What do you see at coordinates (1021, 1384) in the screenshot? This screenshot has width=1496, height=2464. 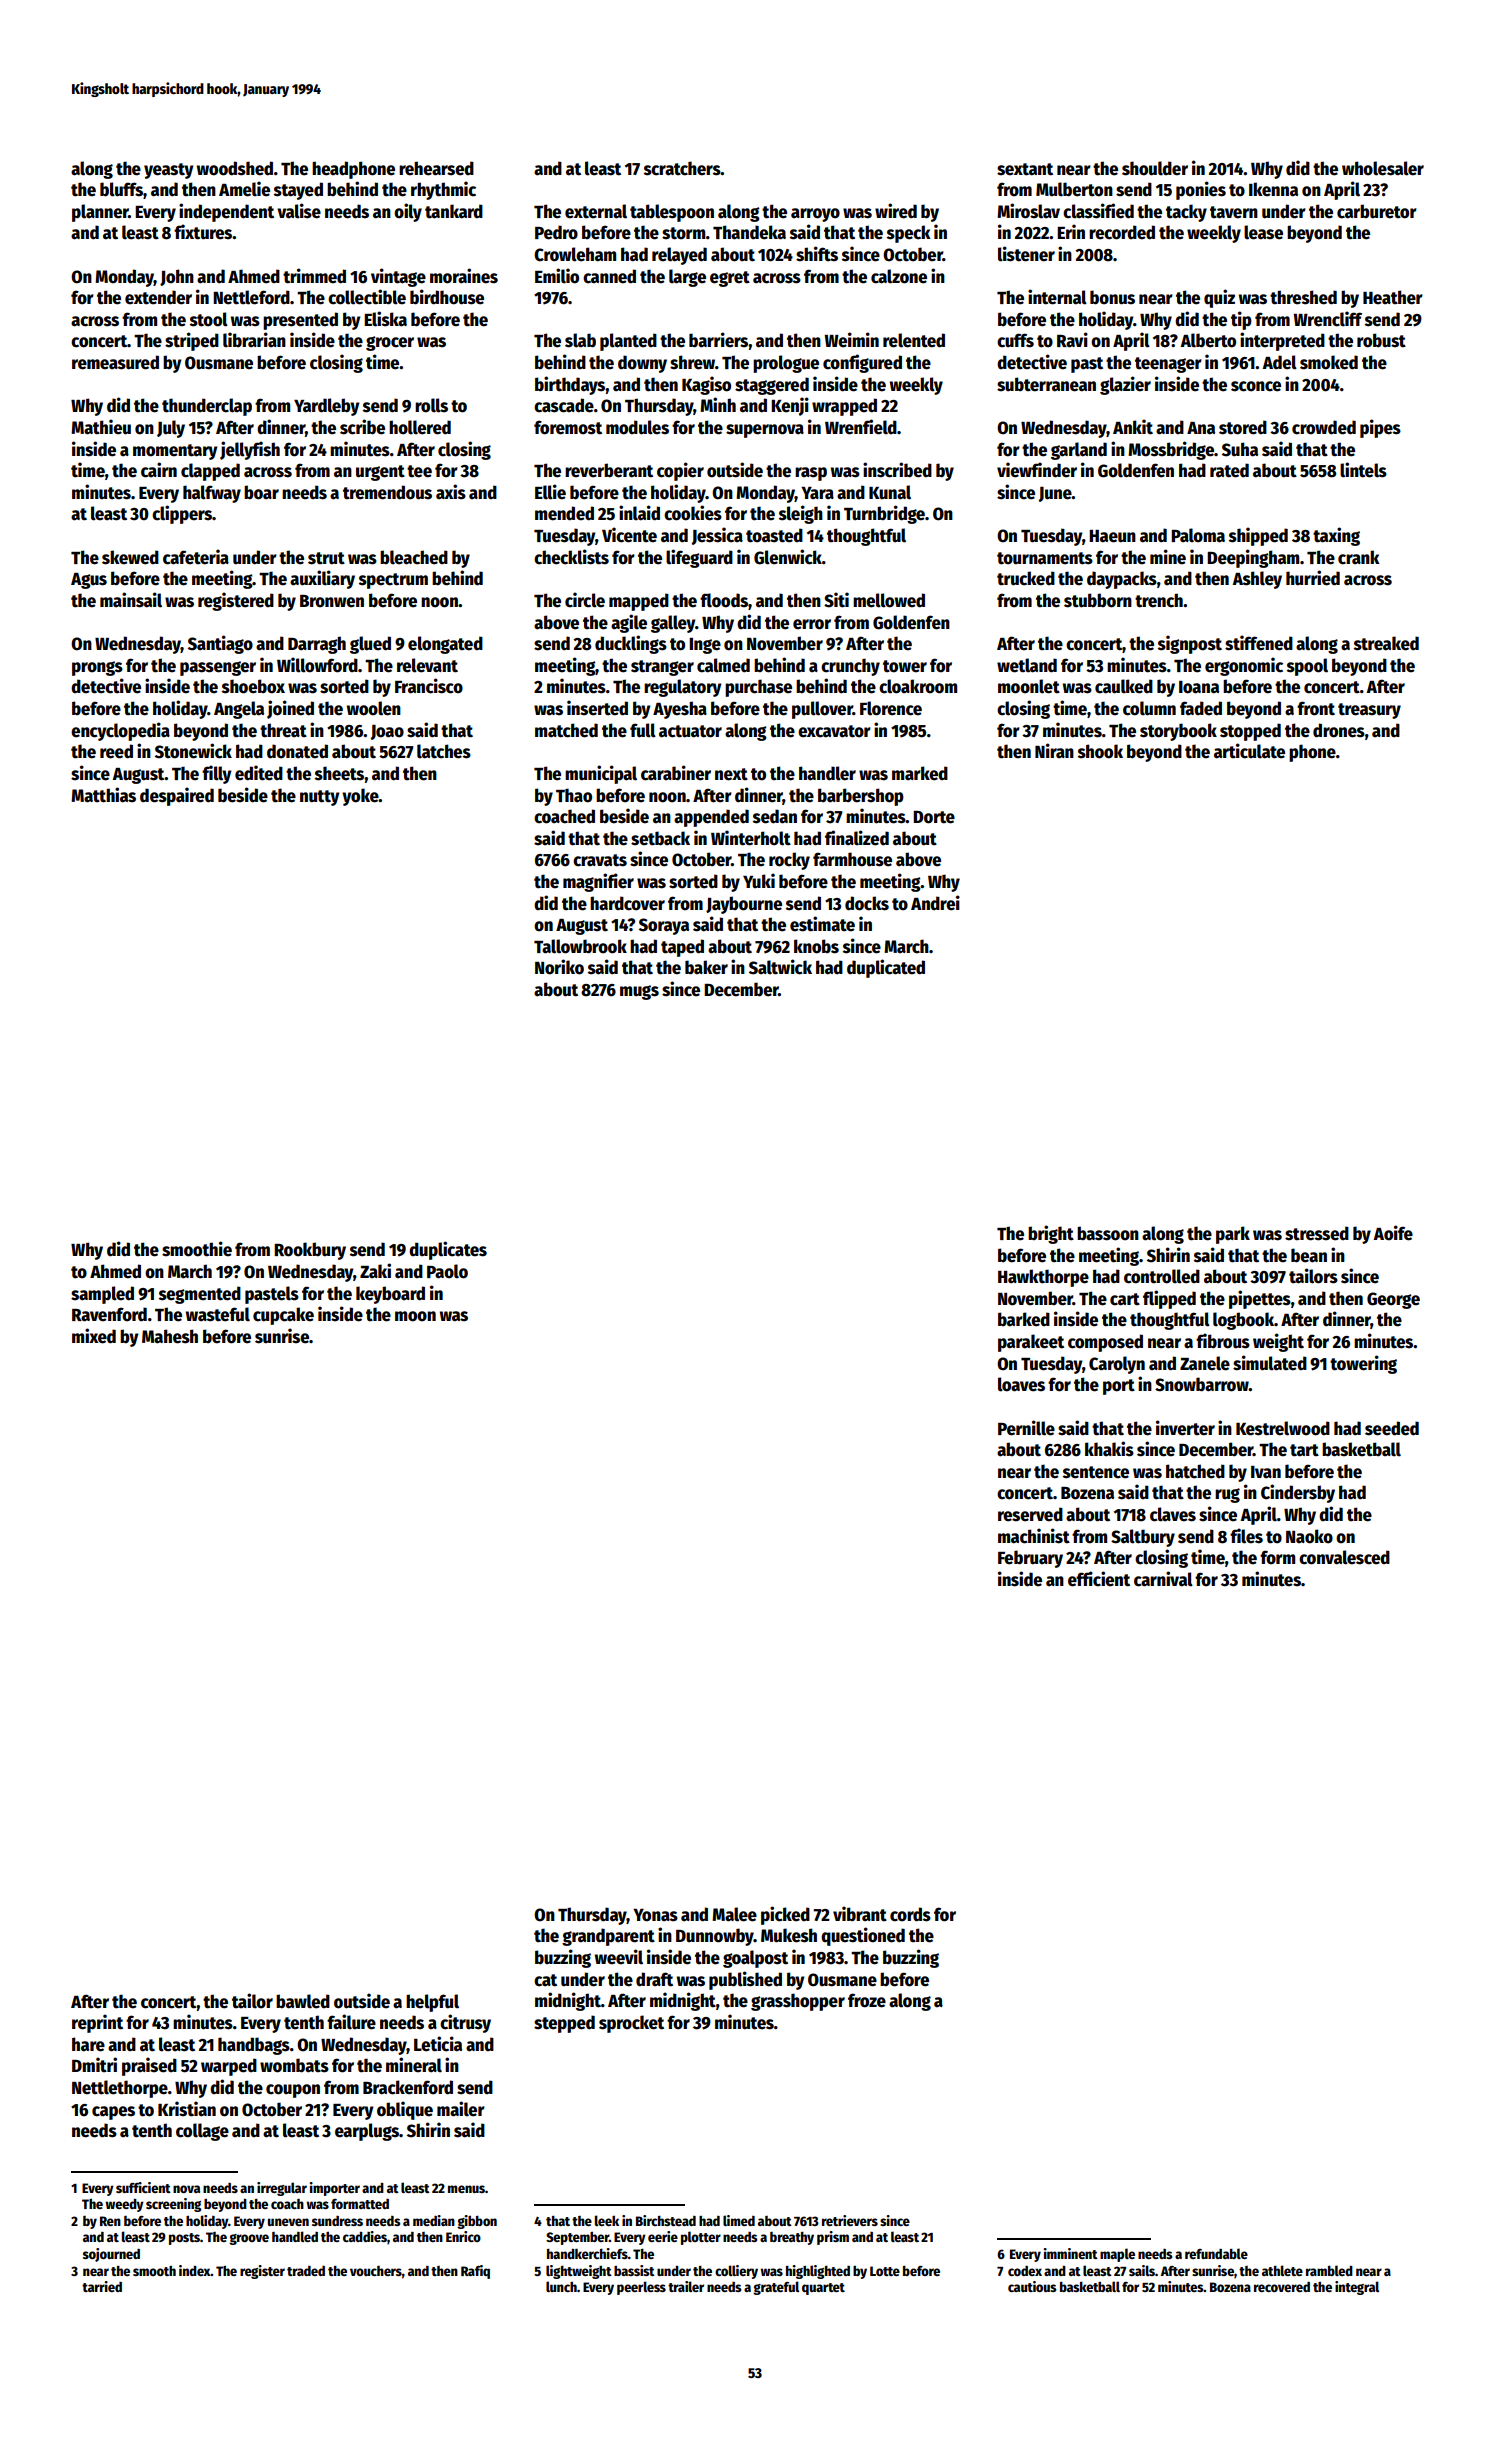 I see `loaves` at bounding box center [1021, 1384].
